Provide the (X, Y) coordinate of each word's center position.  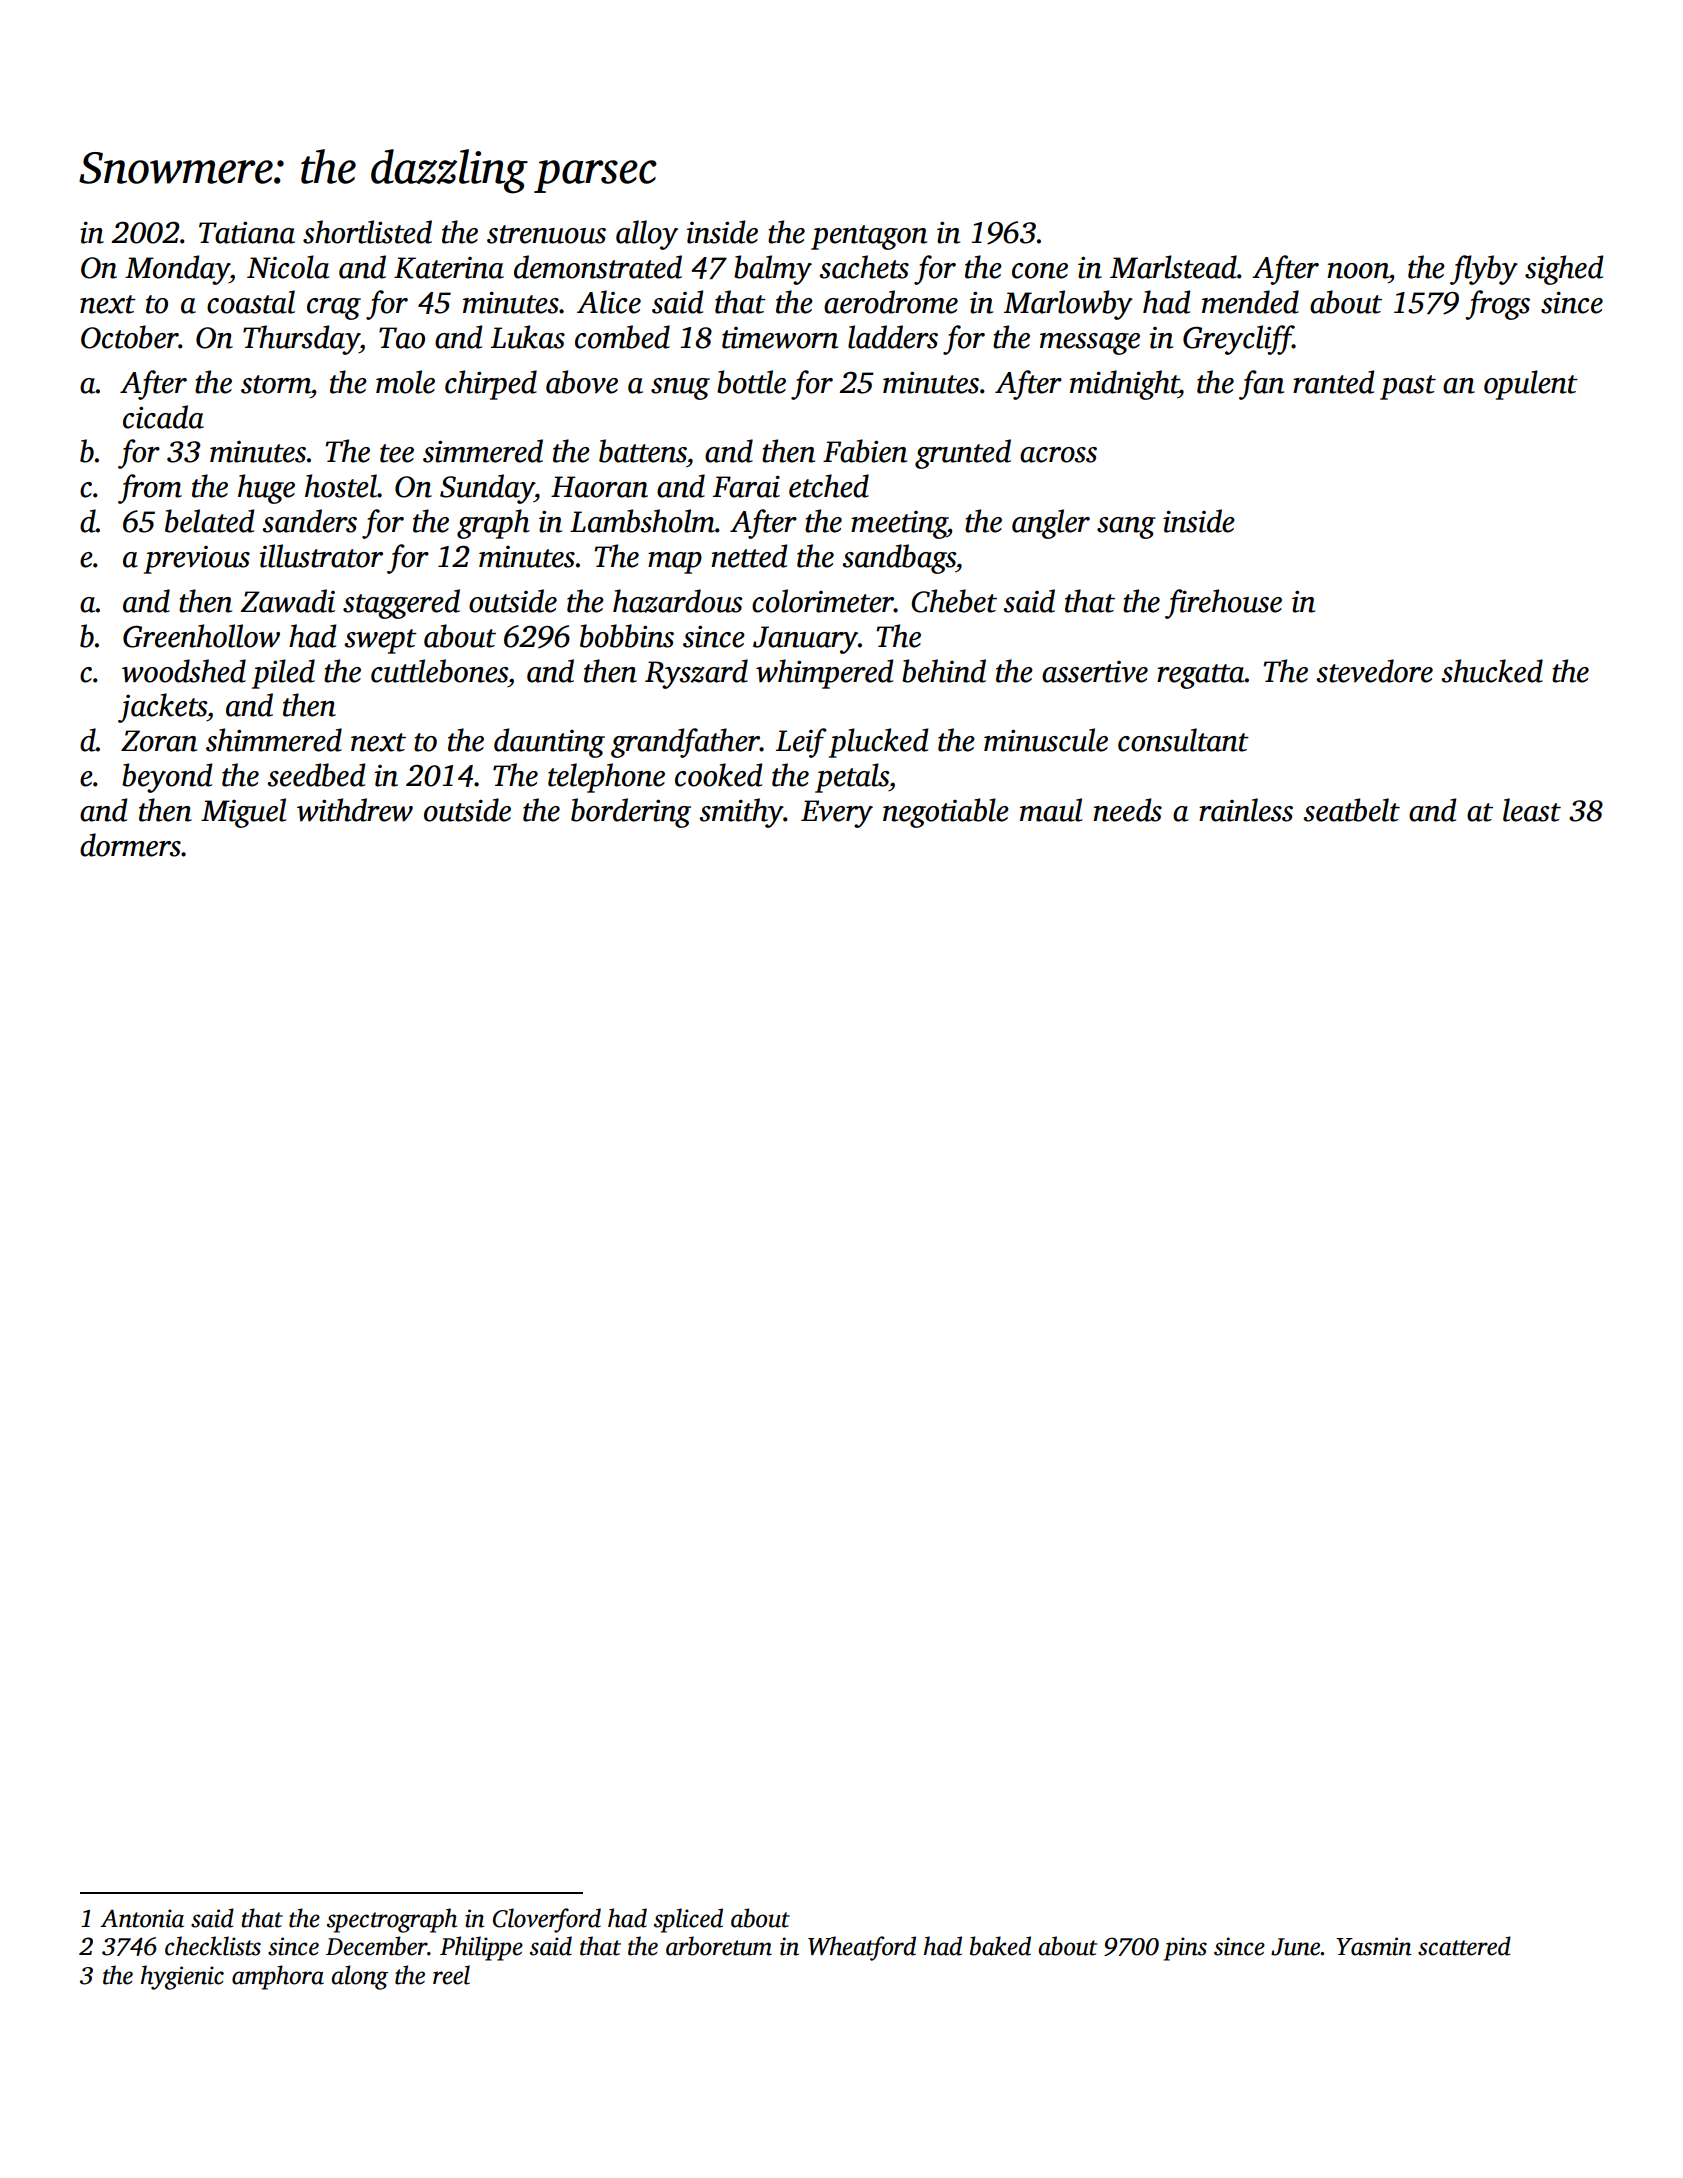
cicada (163, 417)
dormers (130, 845)
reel (451, 1975)
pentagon (869, 237)
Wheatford (862, 1948)
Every (837, 814)
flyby (1484, 270)
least (1532, 810)
